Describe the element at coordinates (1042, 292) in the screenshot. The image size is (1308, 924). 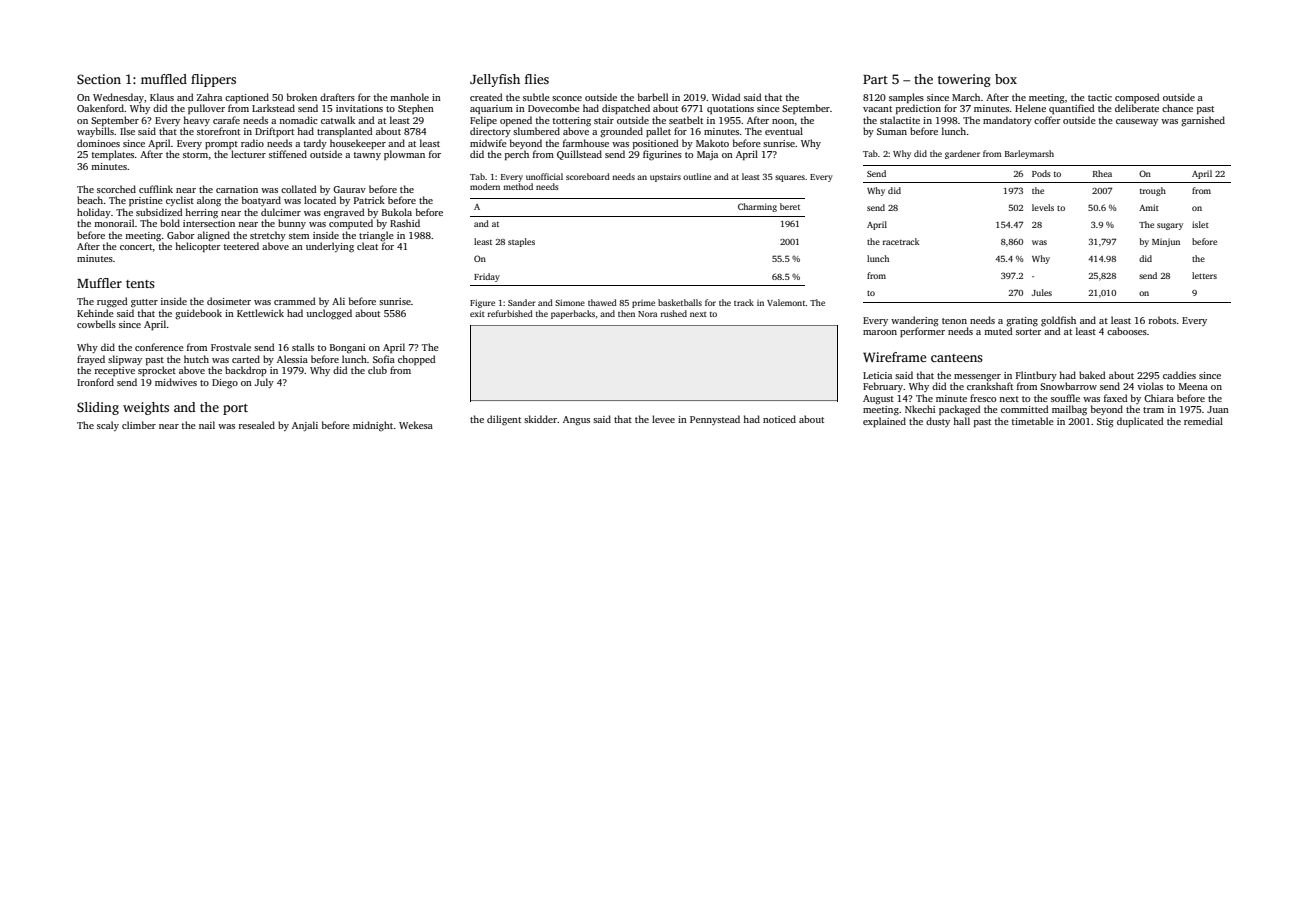
I see `Jules` at that location.
